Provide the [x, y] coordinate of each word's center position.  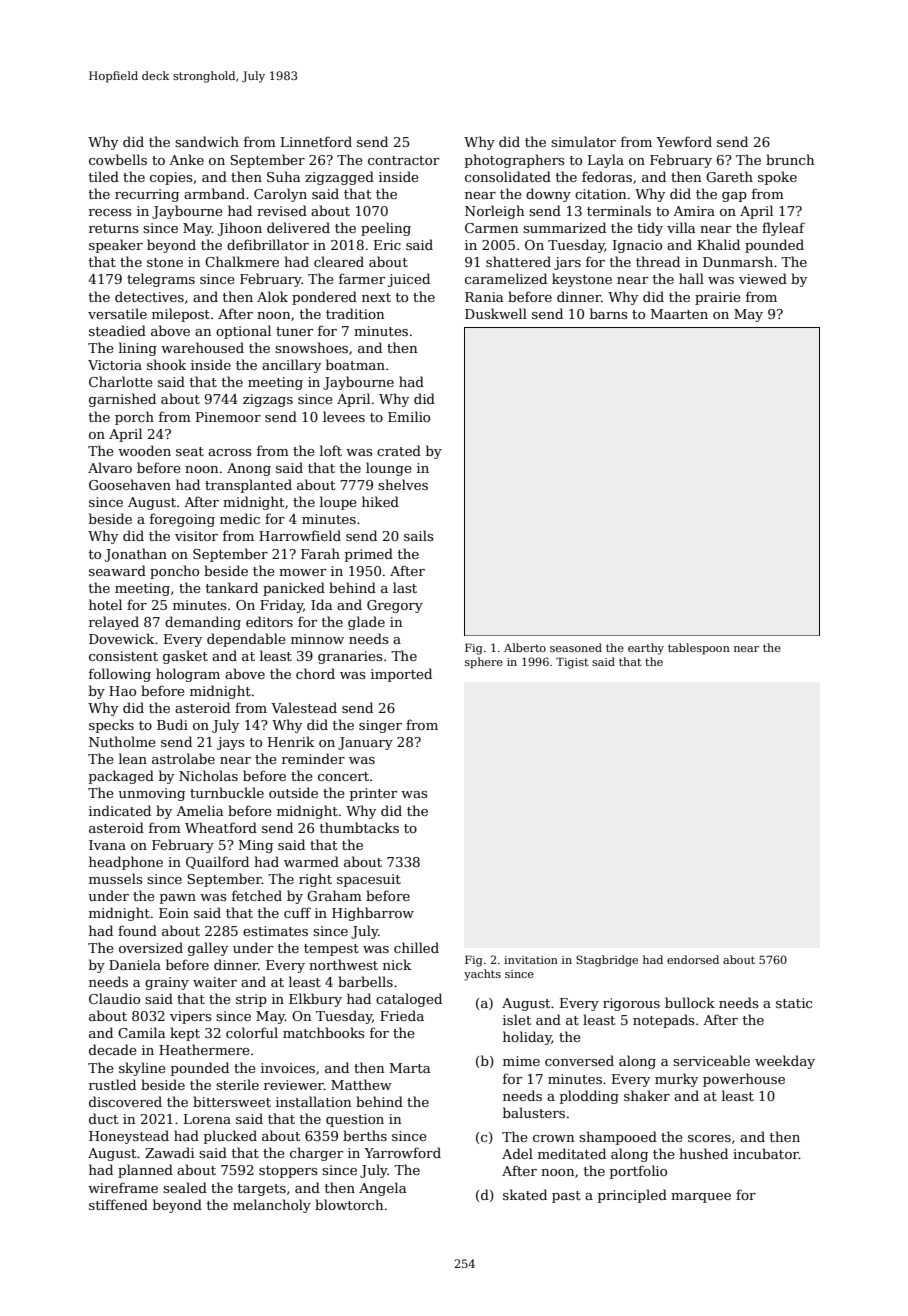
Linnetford [316, 141]
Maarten [679, 314]
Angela [382, 1189]
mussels [116, 878]
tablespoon [699, 649]
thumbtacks [359, 827]
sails [419, 535]
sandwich [207, 141]
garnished [122, 400]
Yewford [684, 141]
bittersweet [232, 1101]
